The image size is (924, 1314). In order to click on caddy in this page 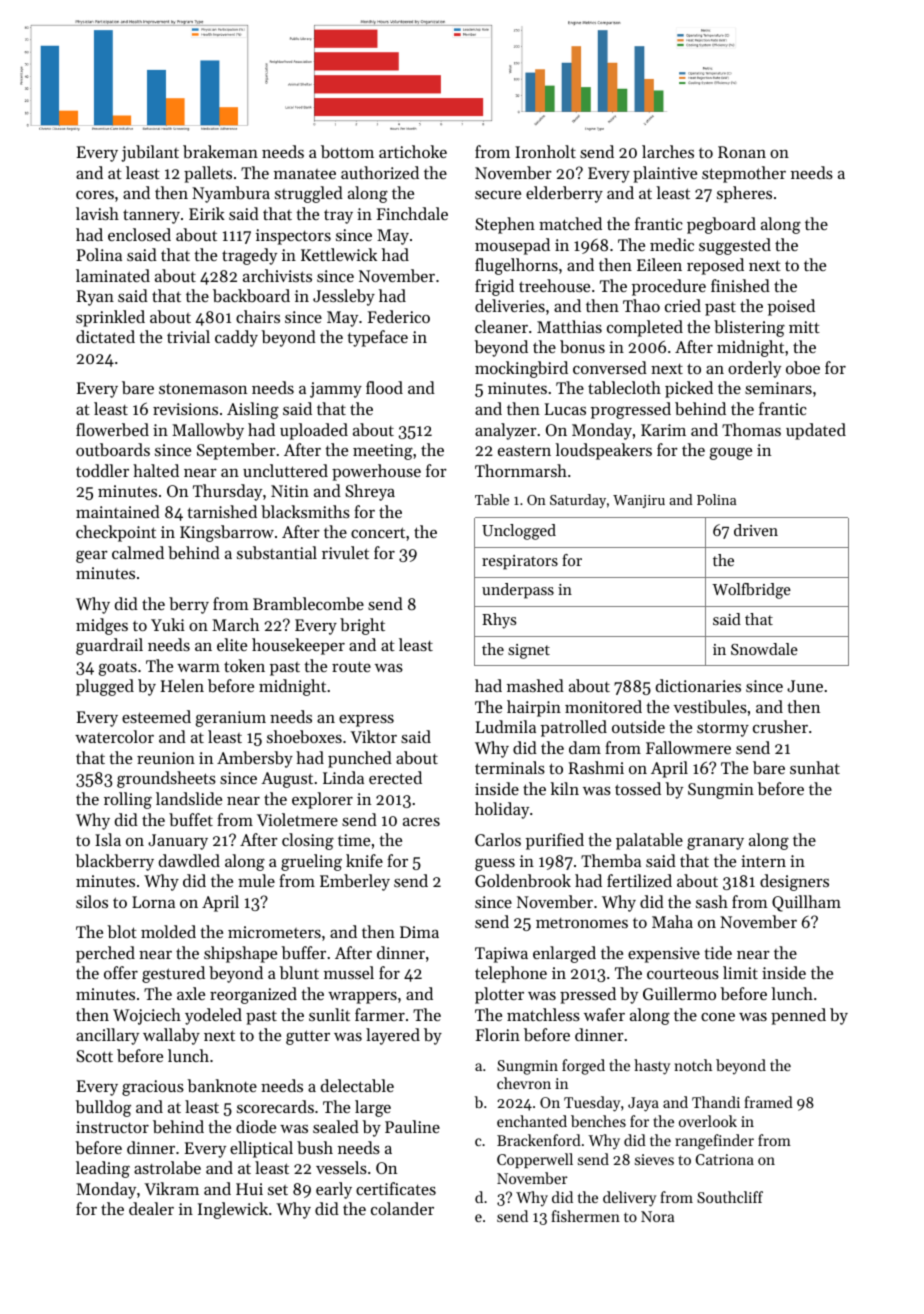, I will do `click(236, 338)`.
